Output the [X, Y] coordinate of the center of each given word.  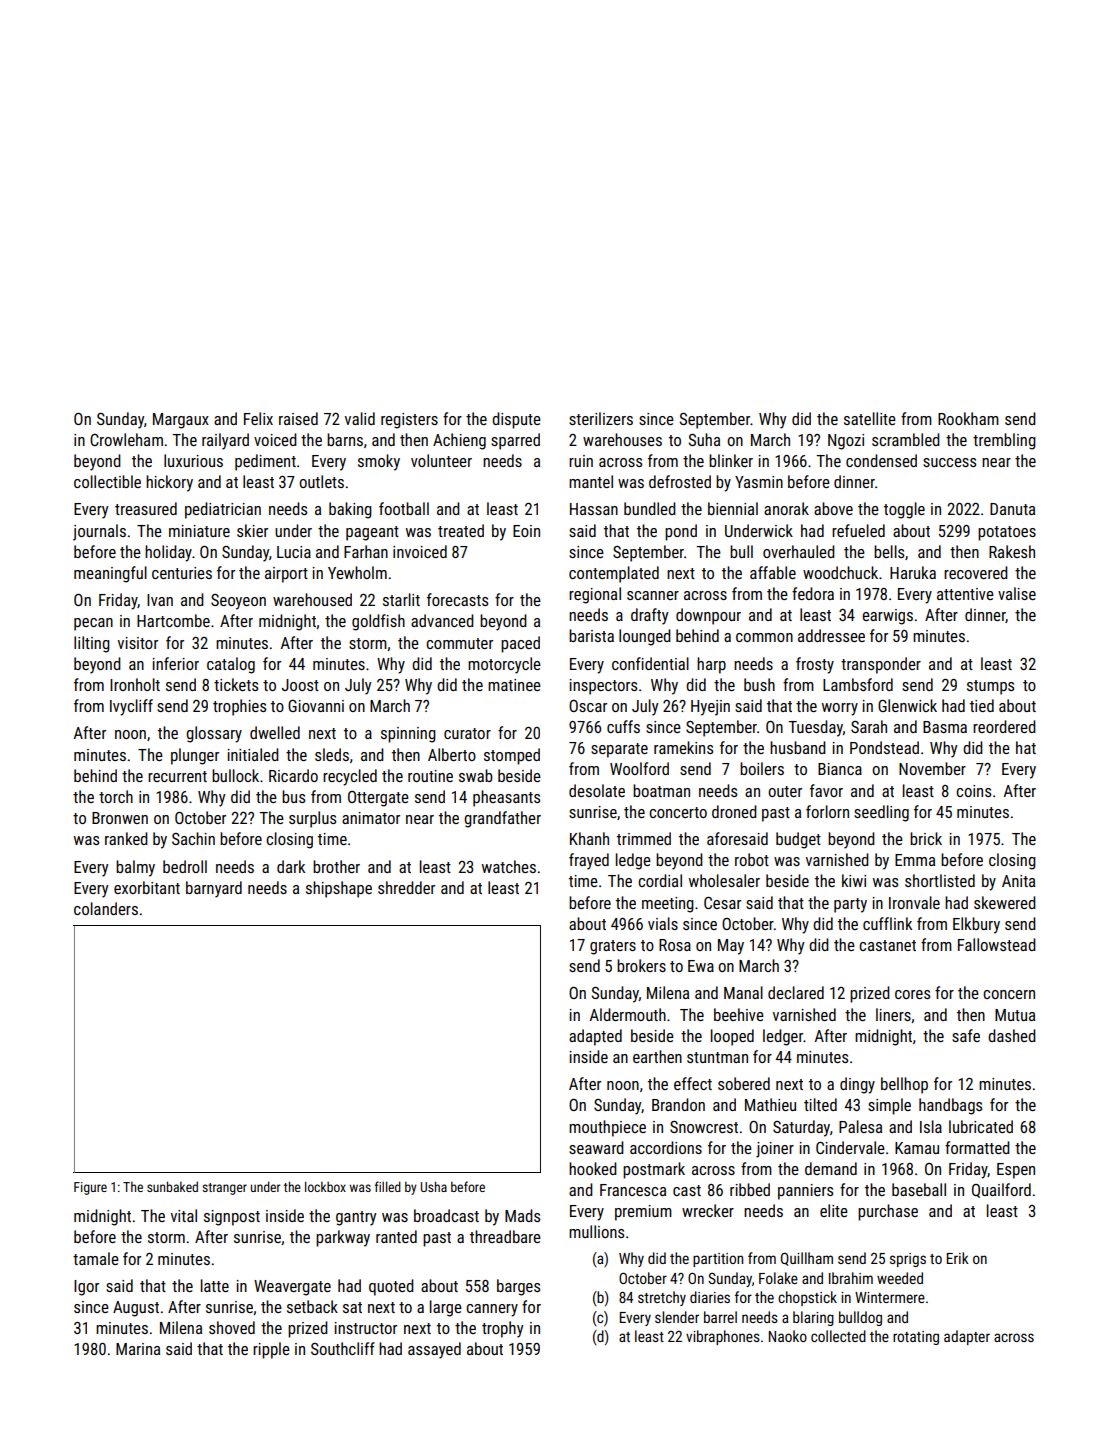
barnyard [214, 889]
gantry [356, 1218]
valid [360, 418]
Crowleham [126, 439]
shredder [406, 887]
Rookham [968, 418]
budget [798, 840]
